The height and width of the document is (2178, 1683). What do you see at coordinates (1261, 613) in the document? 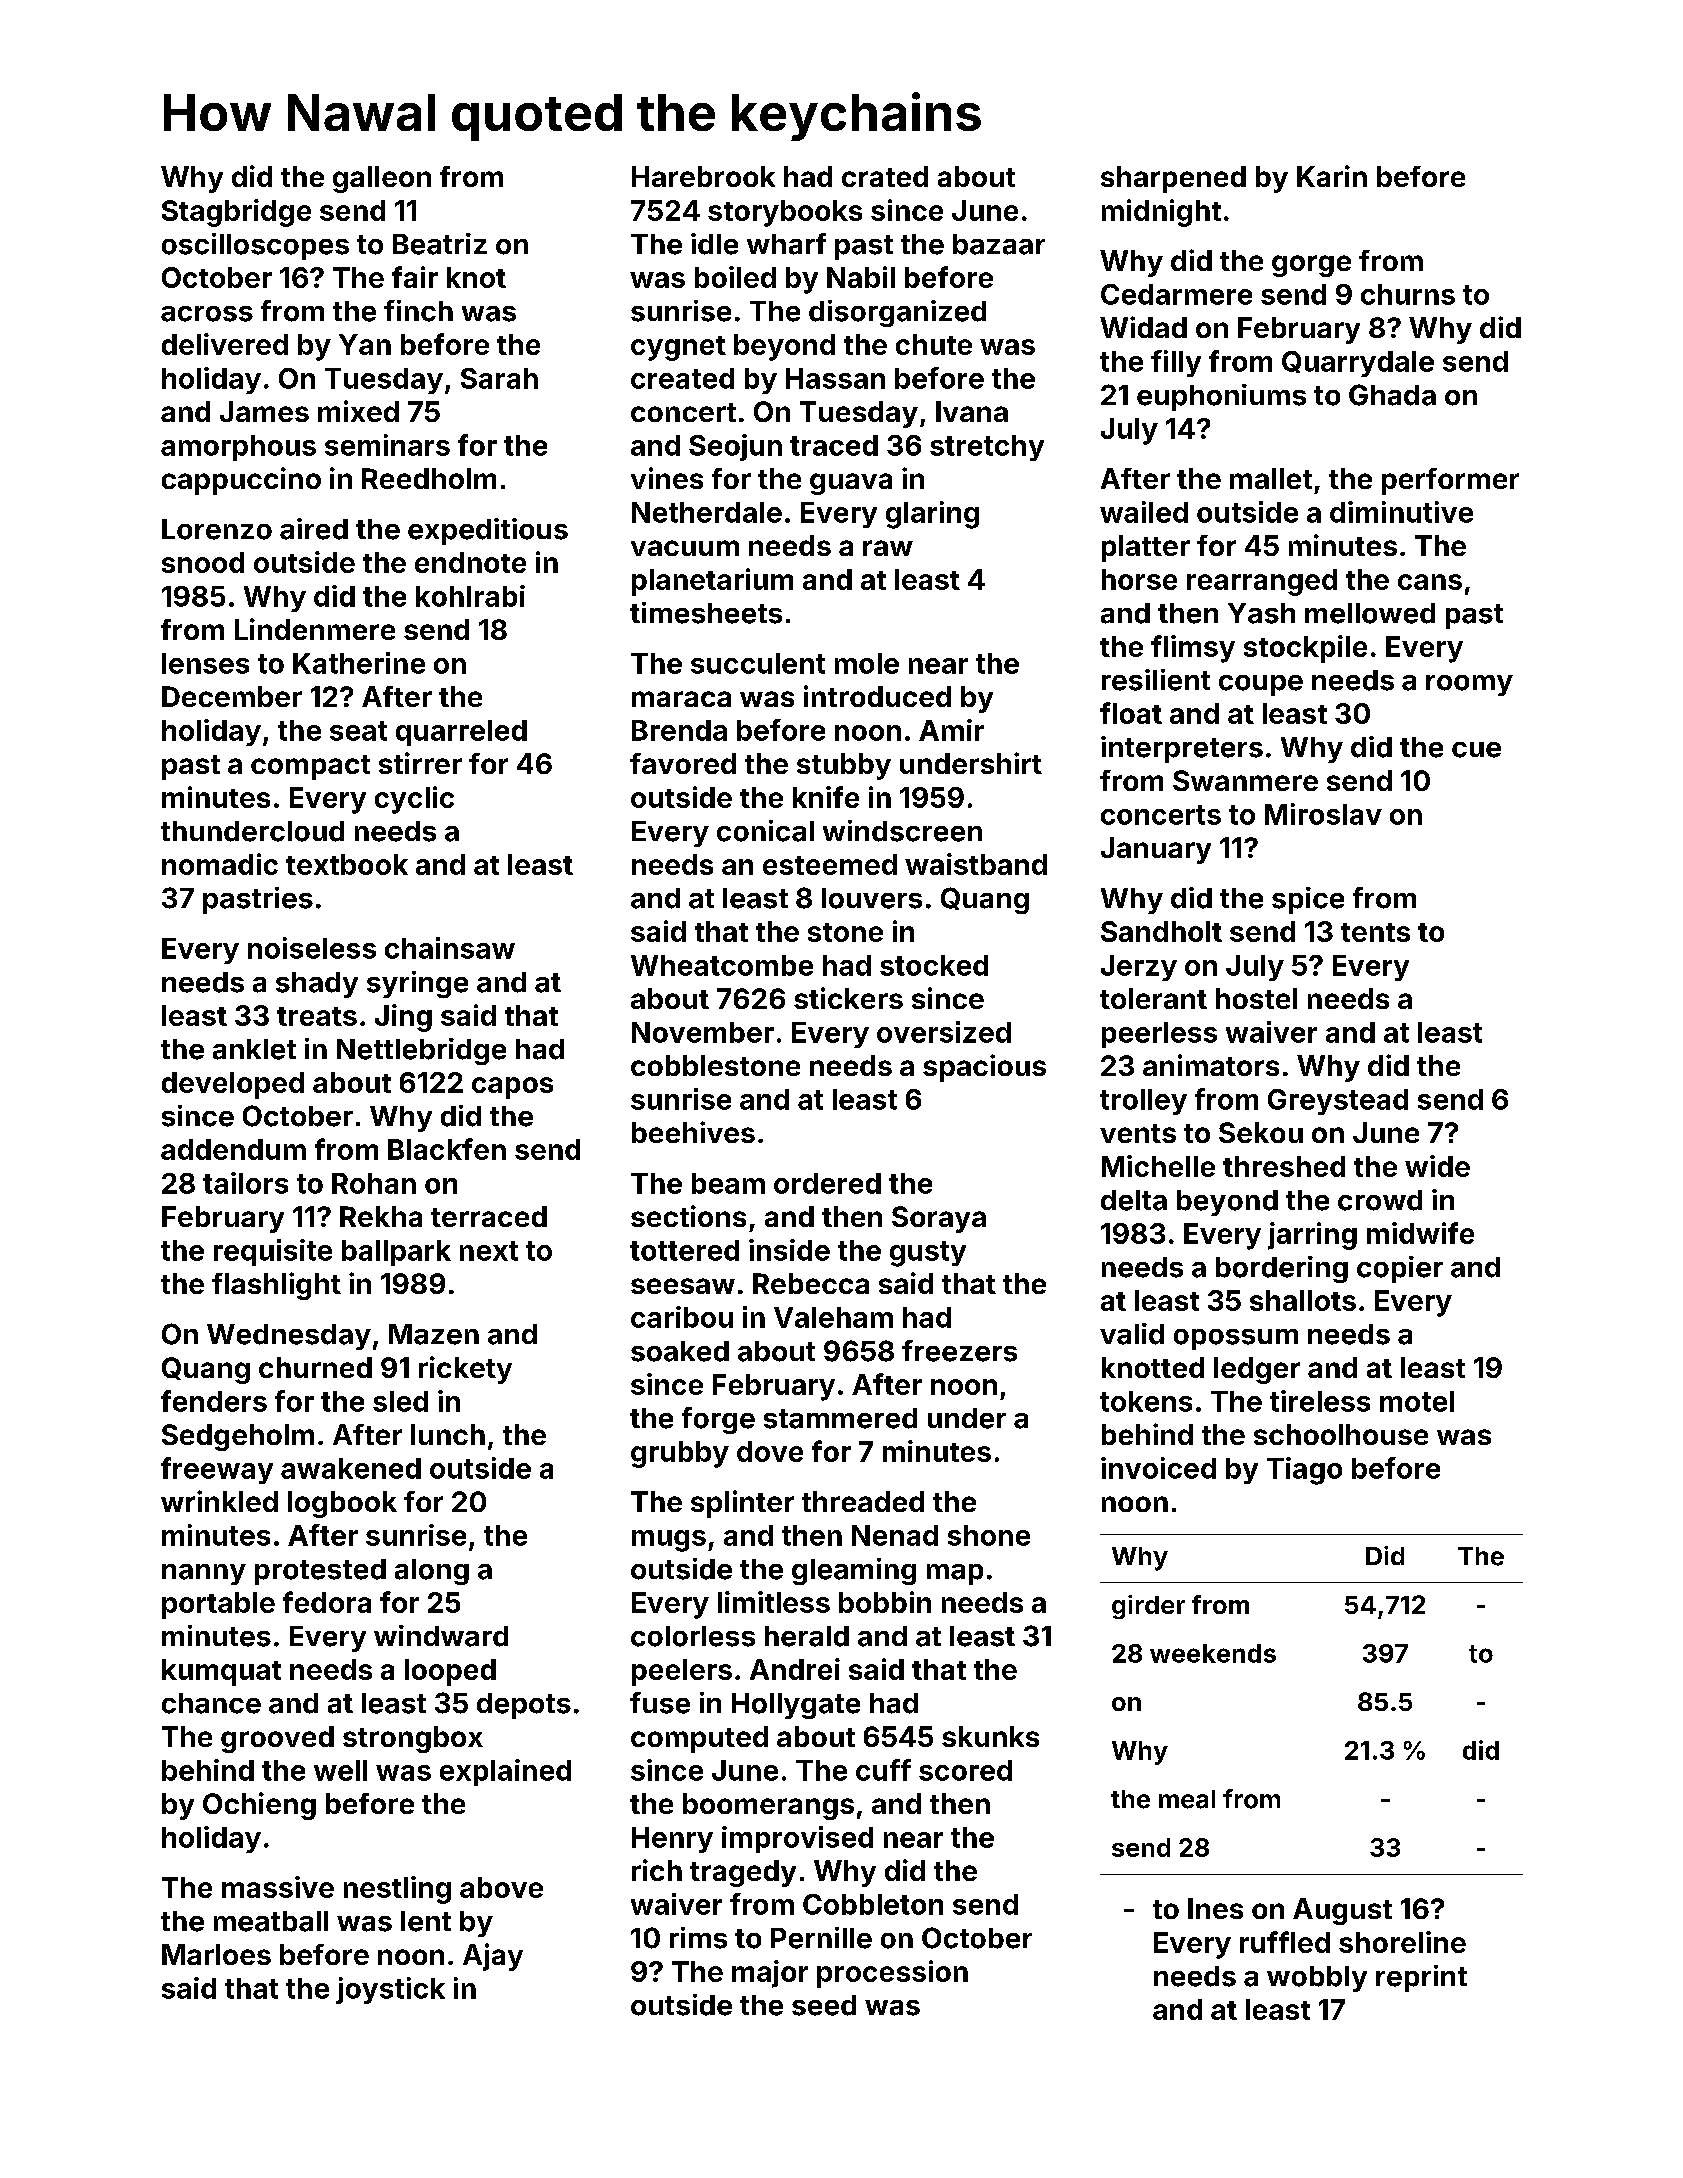
I see `Yash` at bounding box center [1261, 613].
